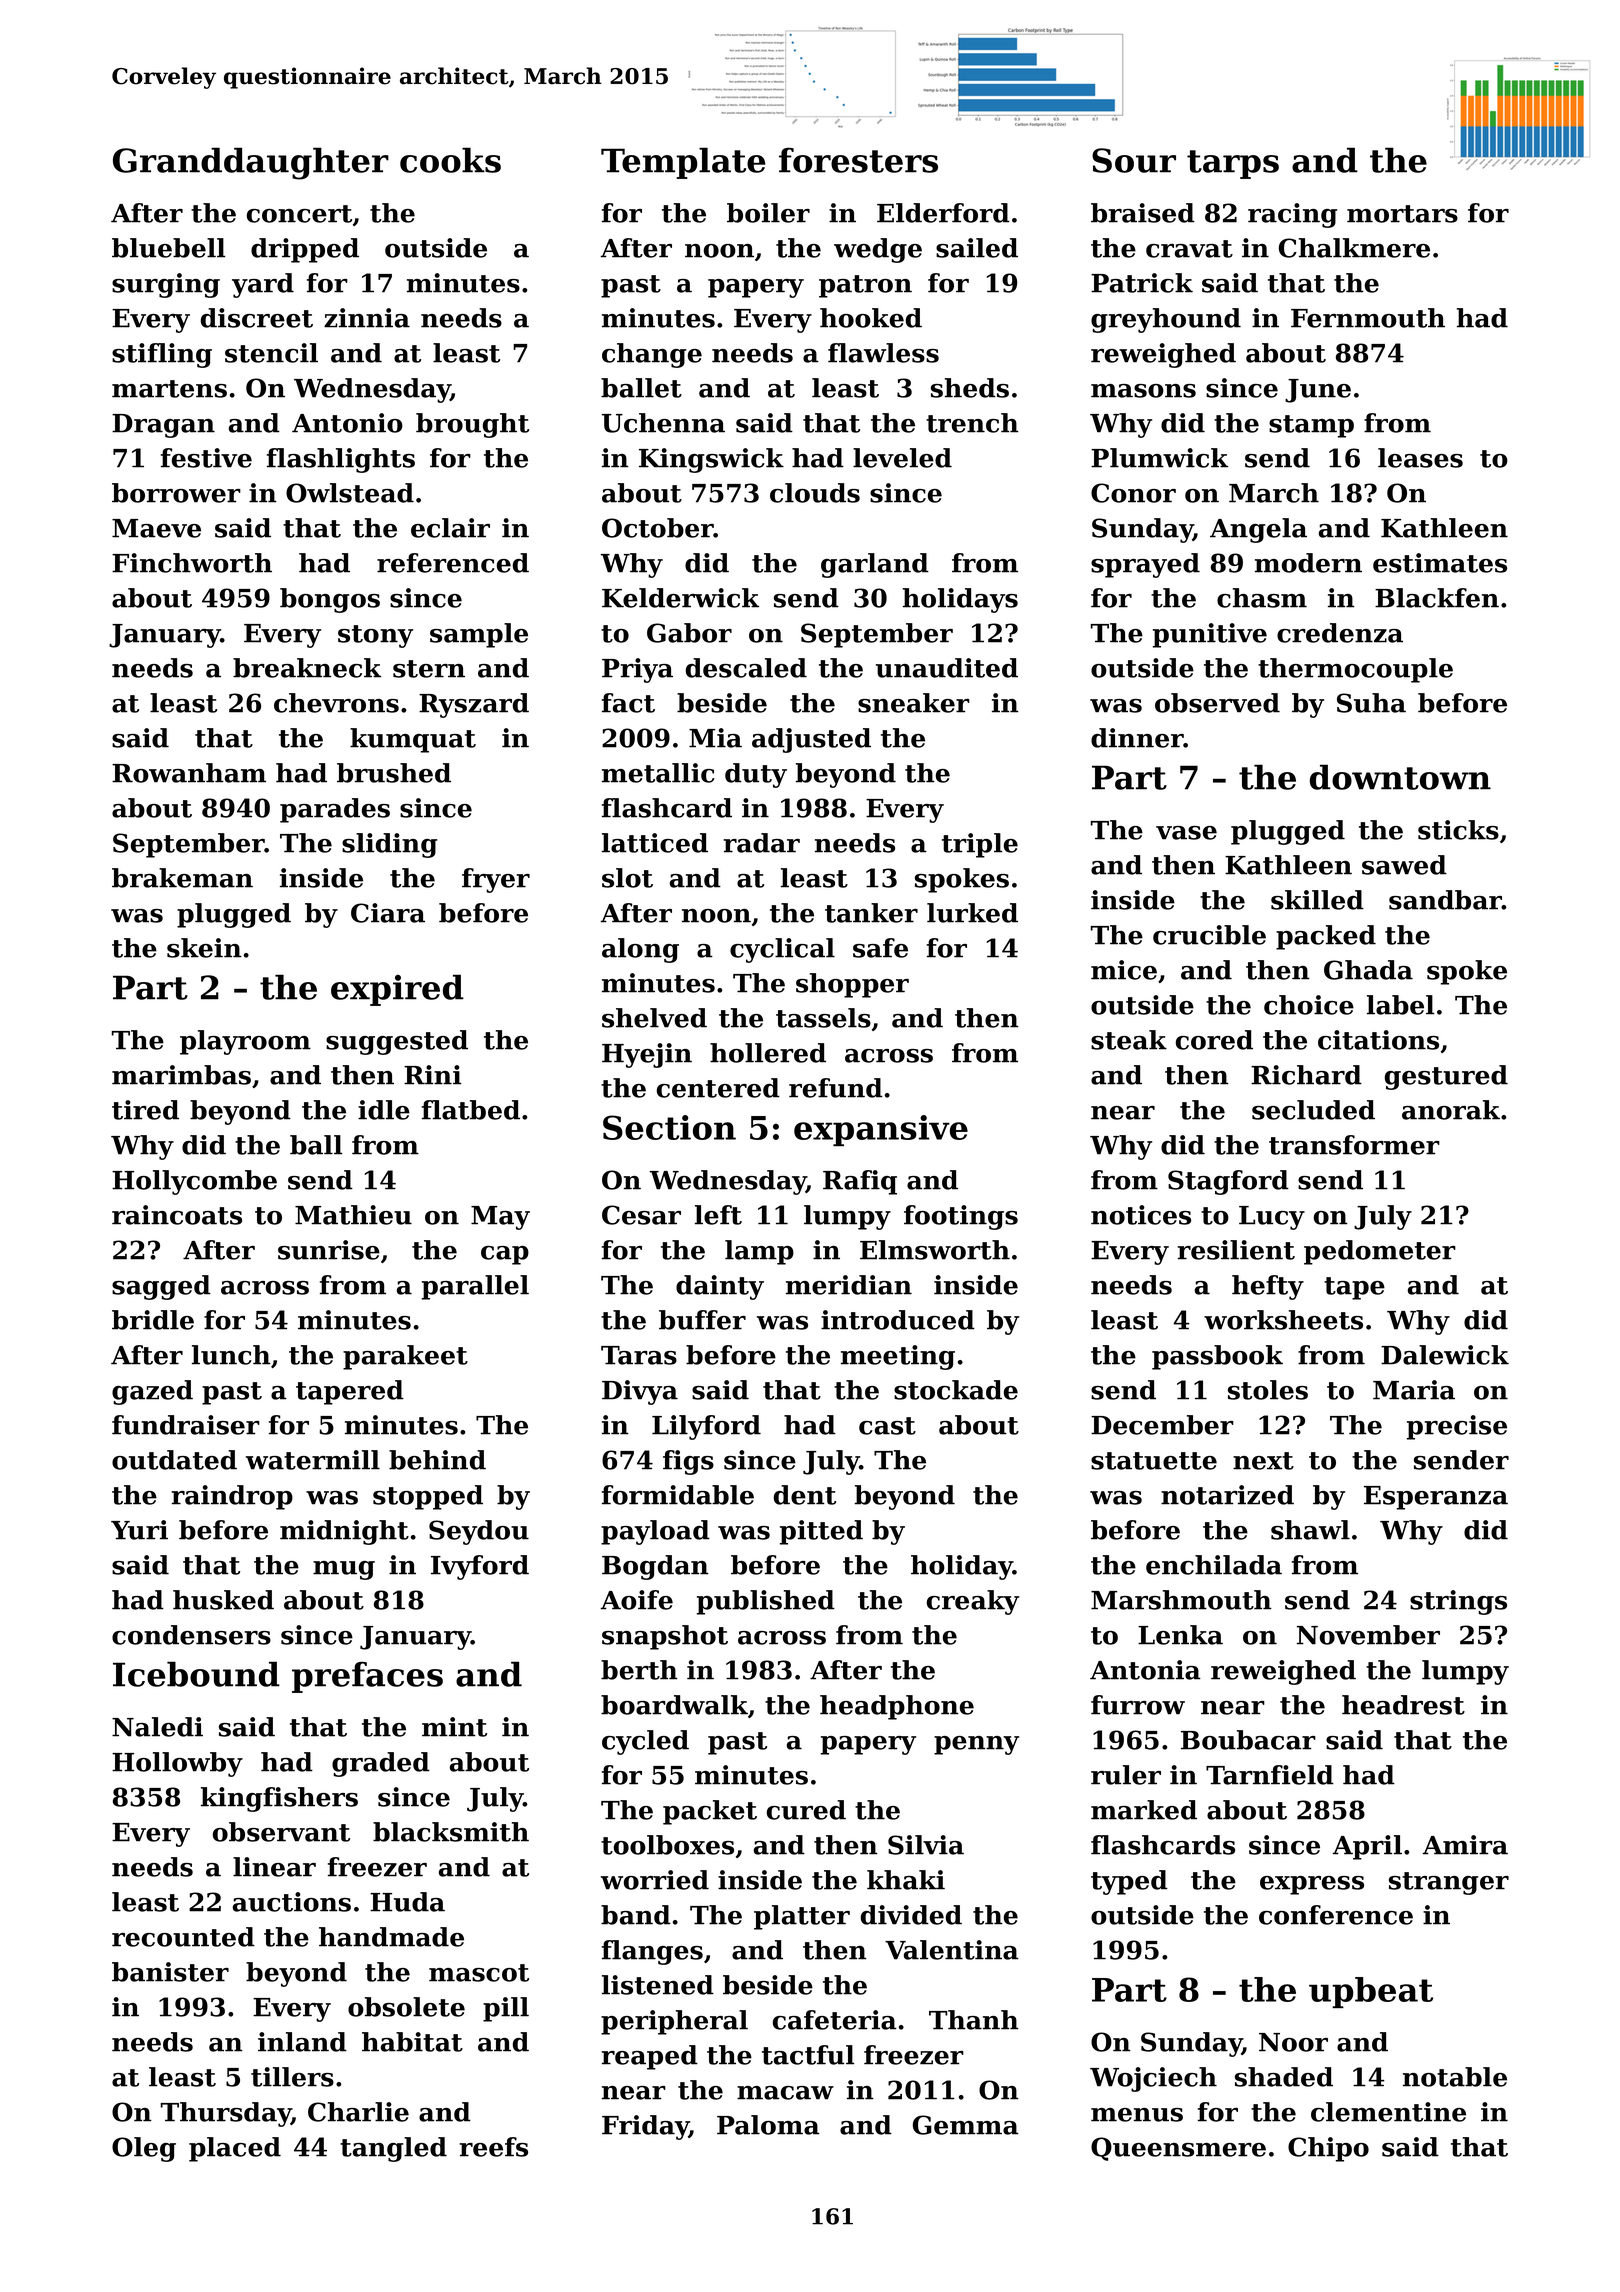  Describe the element at coordinates (1248, 1740) in the image. I see `Boubacar` at that location.
